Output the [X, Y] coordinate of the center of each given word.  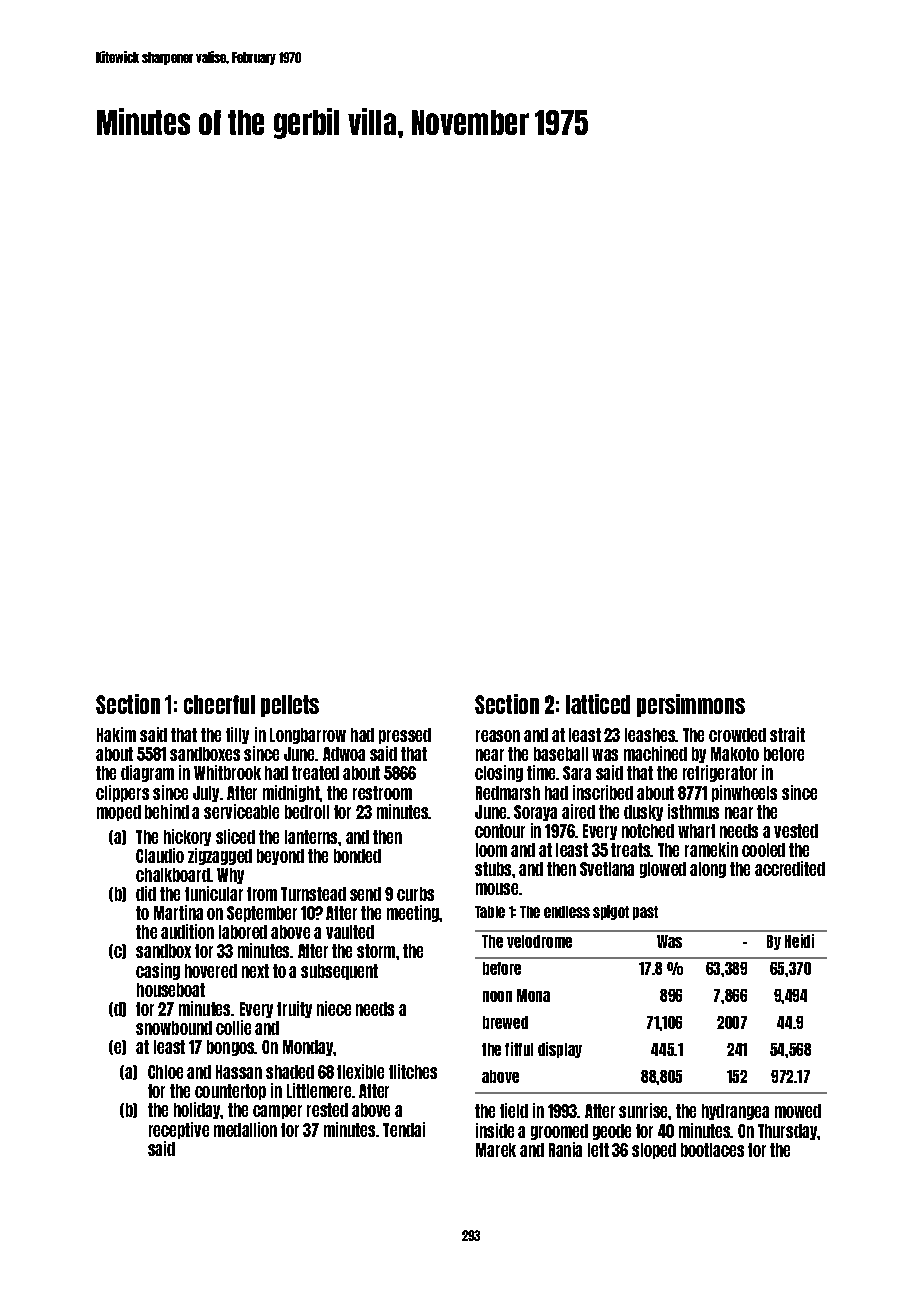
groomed [559, 1132]
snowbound [174, 1028]
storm [376, 951]
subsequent [339, 972]
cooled [763, 850]
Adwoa [344, 754]
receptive [179, 1130]
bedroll [307, 812]
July [206, 794]
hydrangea [735, 1112]
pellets [290, 706]
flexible [360, 1071]
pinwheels [744, 793]
